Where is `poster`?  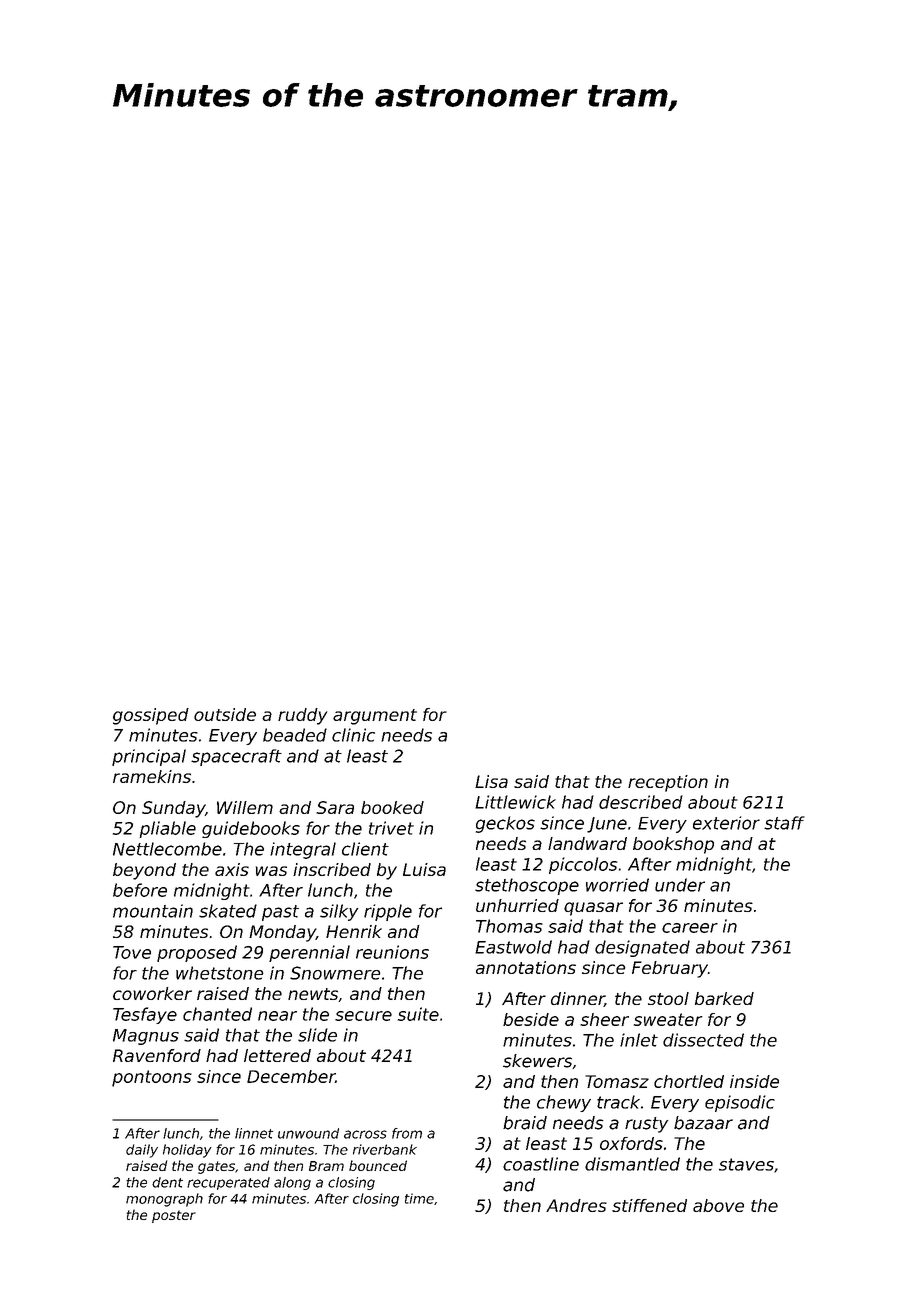 poster is located at coordinates (174, 1216).
